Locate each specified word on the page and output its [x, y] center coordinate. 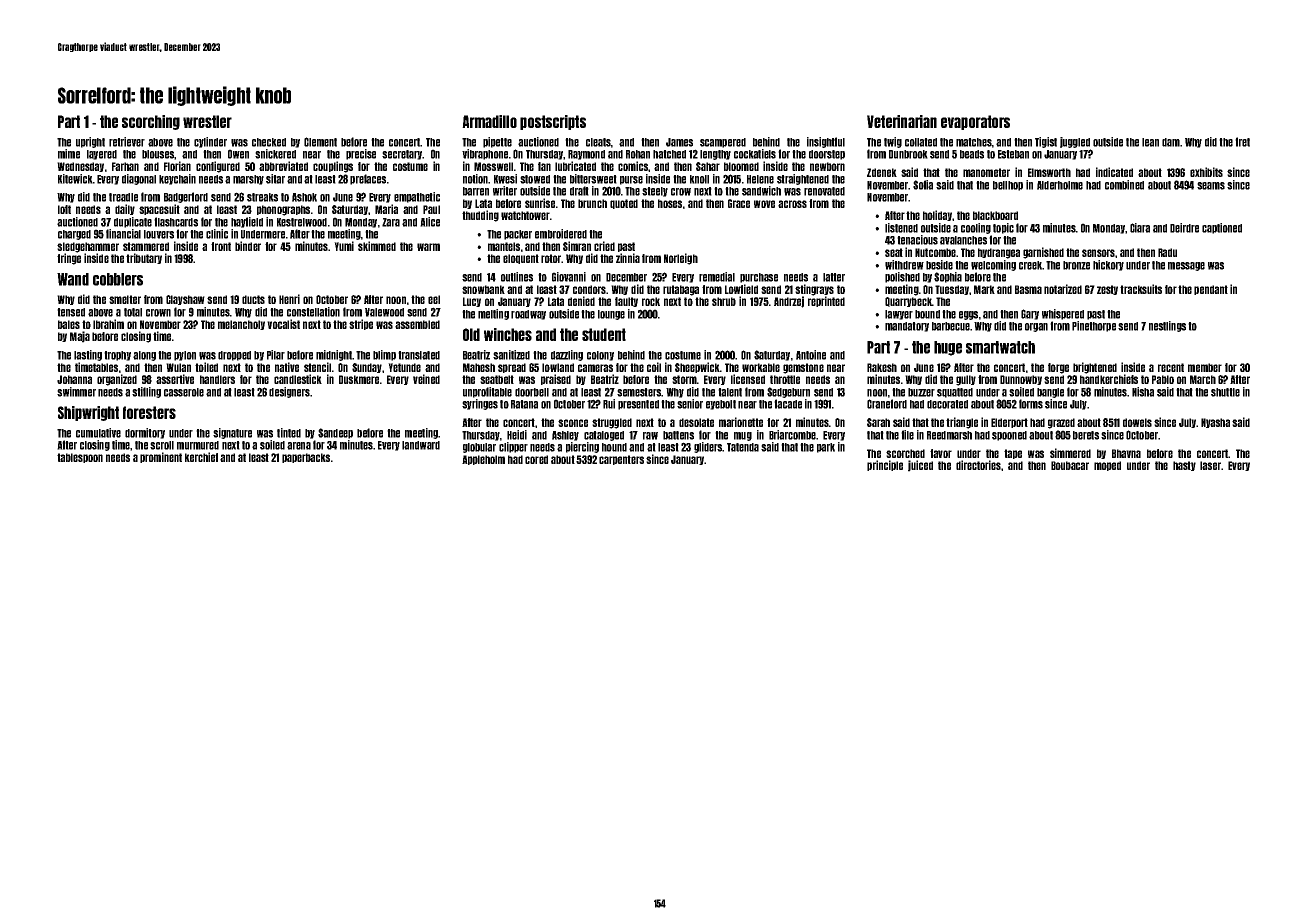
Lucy [472, 302]
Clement [320, 142]
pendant [1211, 290]
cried [604, 246]
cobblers [118, 279]
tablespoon [80, 458]
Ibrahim [108, 324]
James [679, 142]
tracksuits [1141, 289]
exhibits [1206, 172]
